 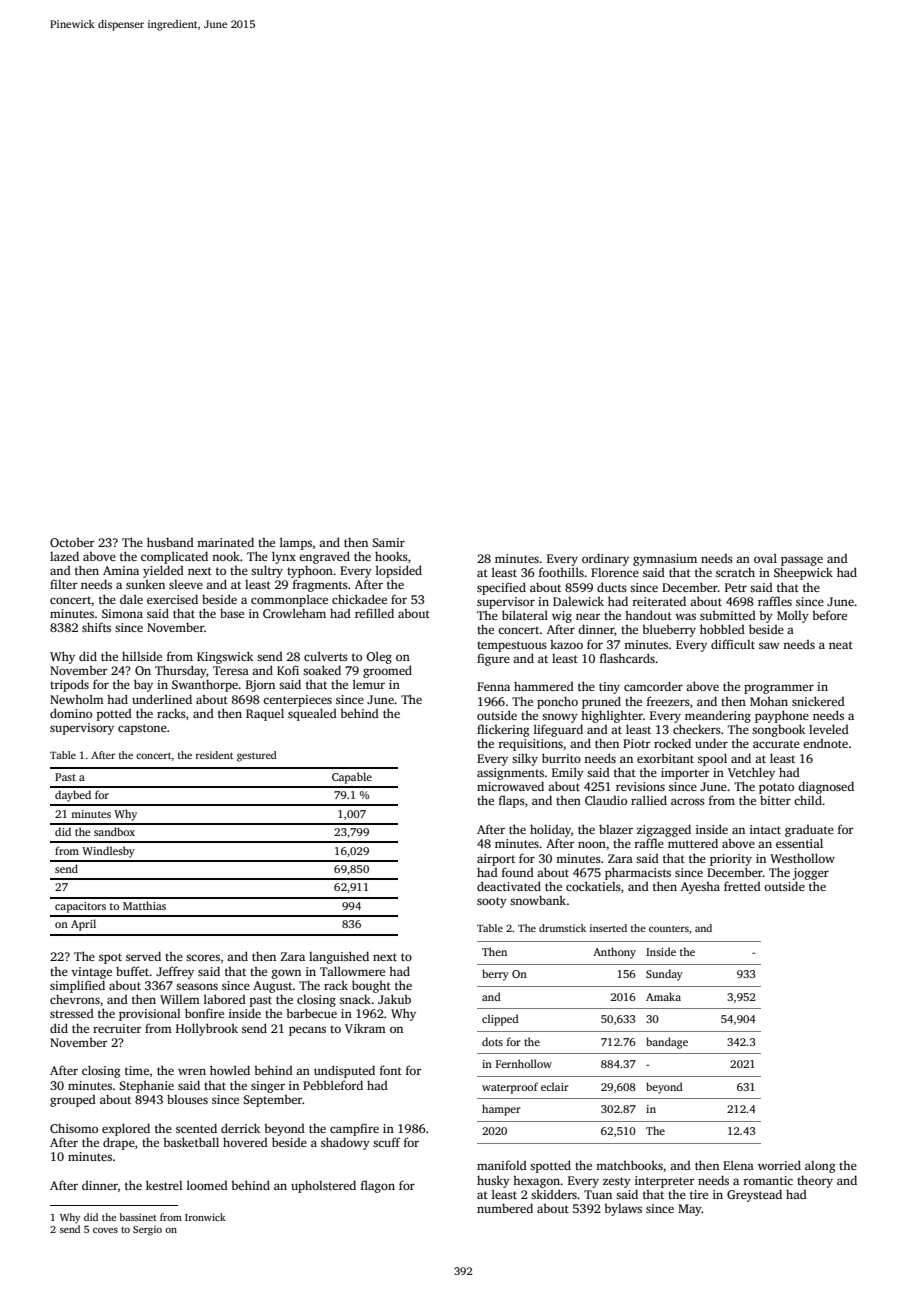 I want to click on lazed, so click(x=64, y=556).
